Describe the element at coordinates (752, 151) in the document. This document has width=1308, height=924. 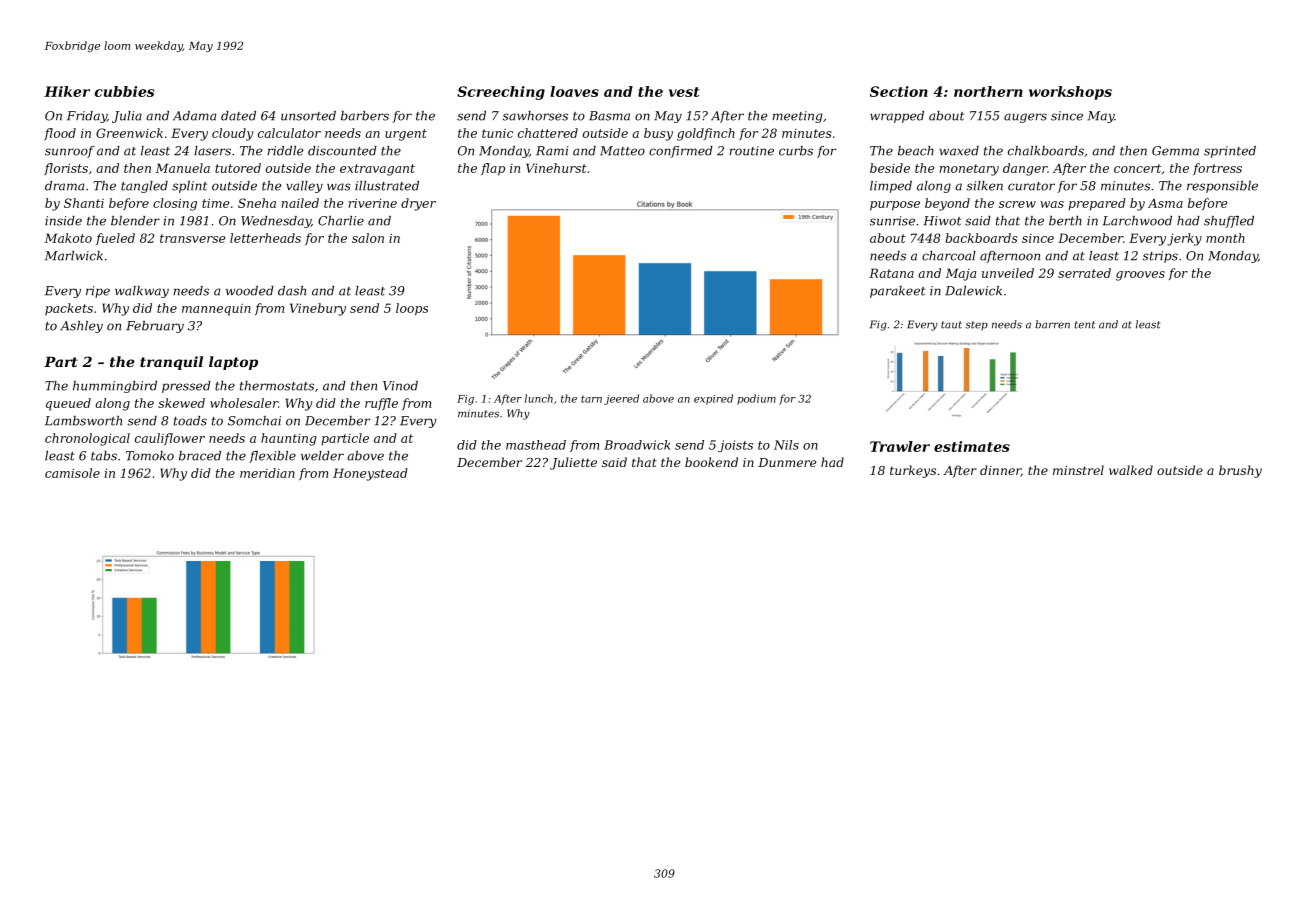
I see `routine` at that location.
